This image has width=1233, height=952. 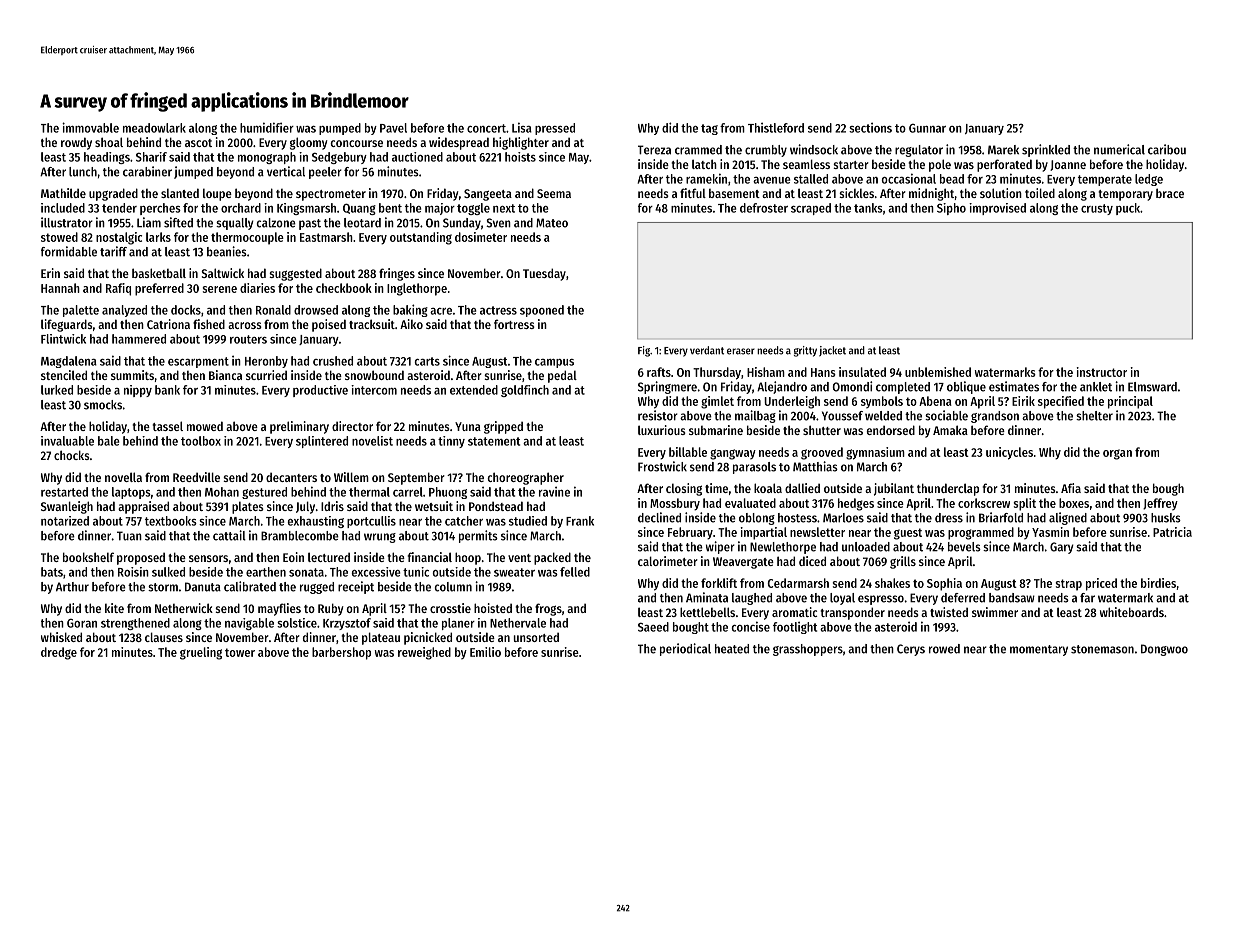 What do you see at coordinates (341, 653) in the image?
I see `barbershop` at bounding box center [341, 653].
